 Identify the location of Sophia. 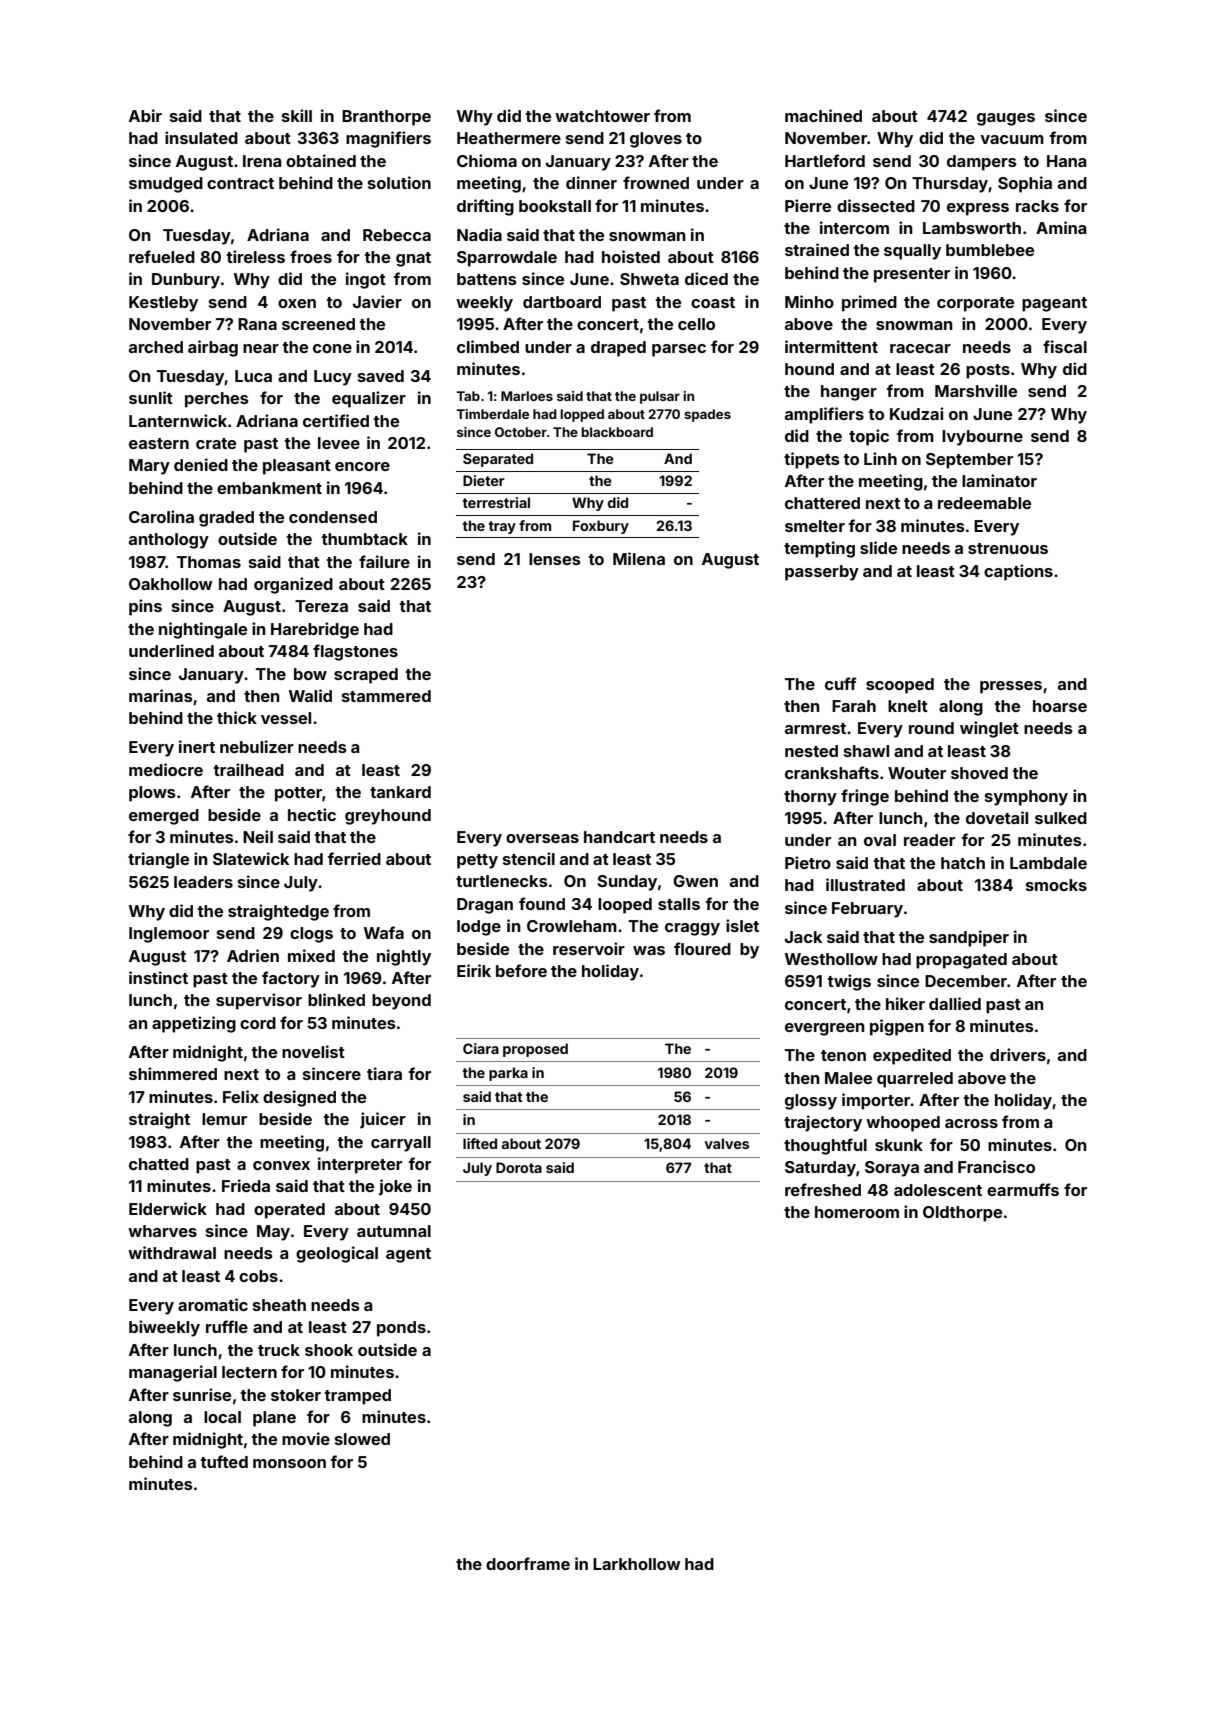
(1025, 184).
